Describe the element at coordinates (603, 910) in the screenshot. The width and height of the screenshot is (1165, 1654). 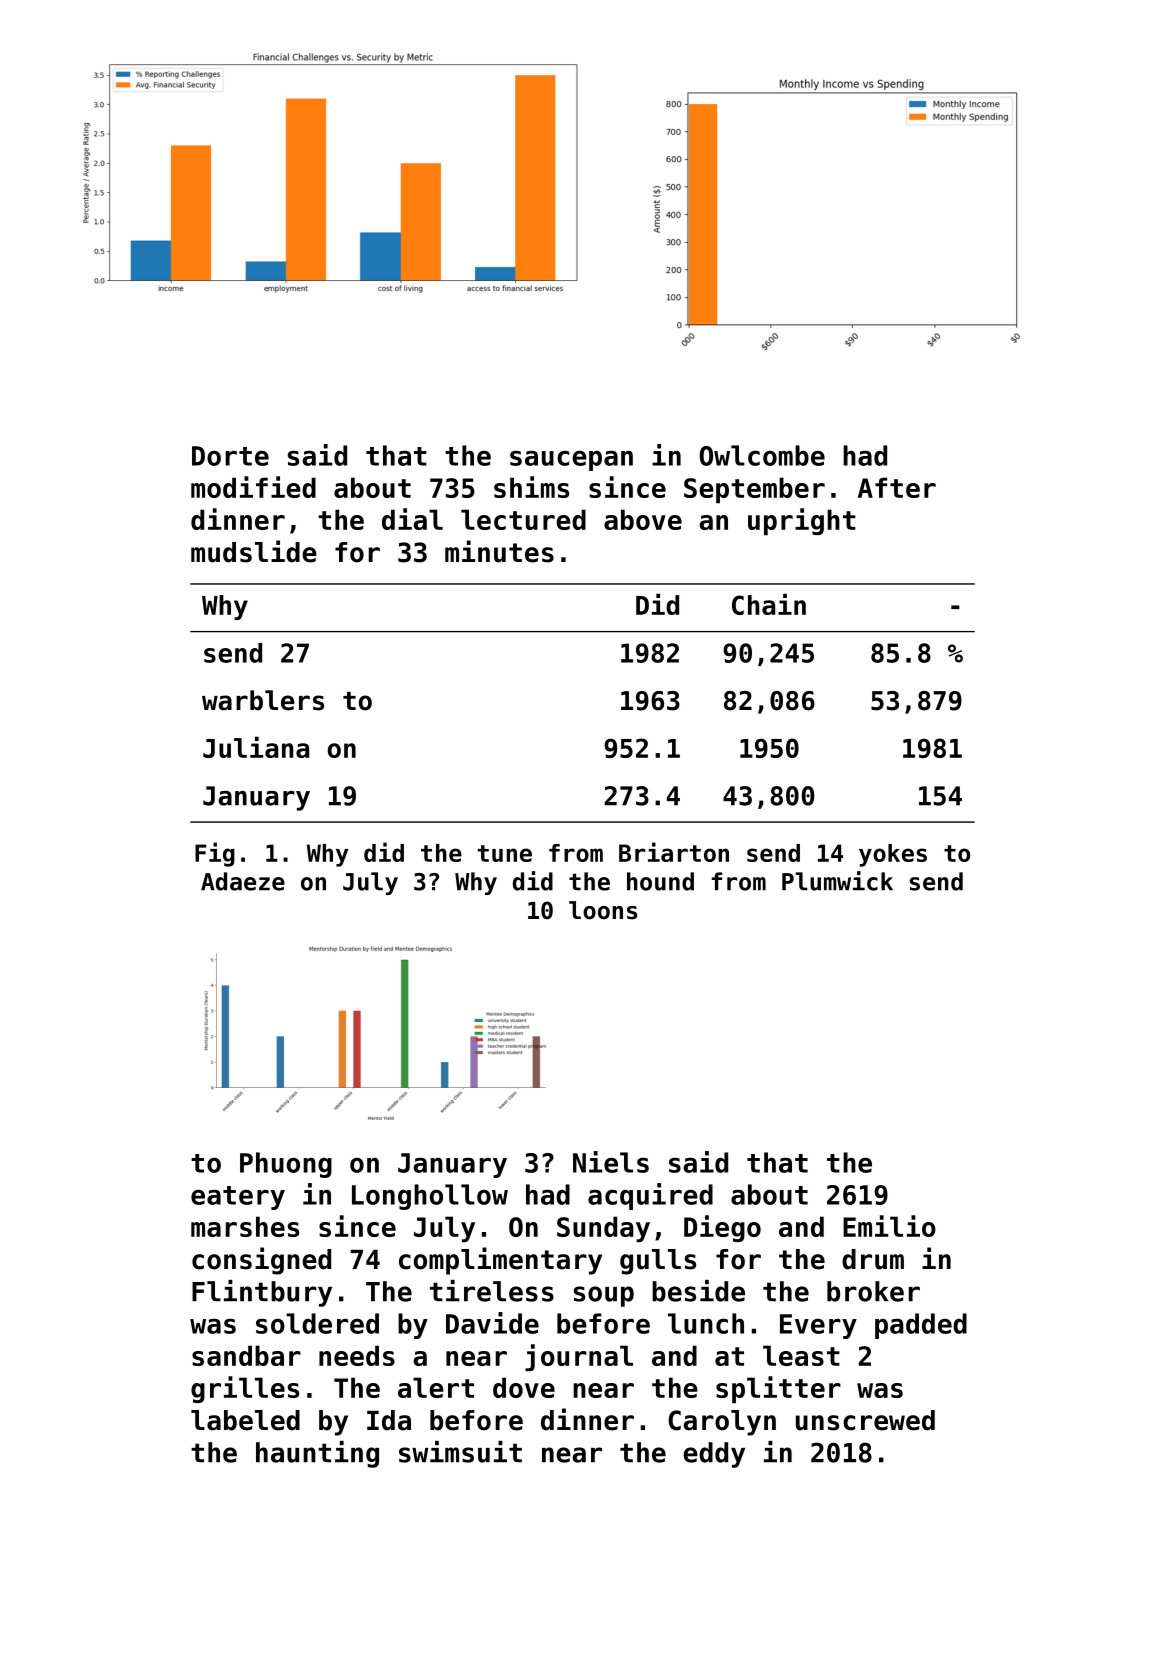
I see `loons` at that location.
